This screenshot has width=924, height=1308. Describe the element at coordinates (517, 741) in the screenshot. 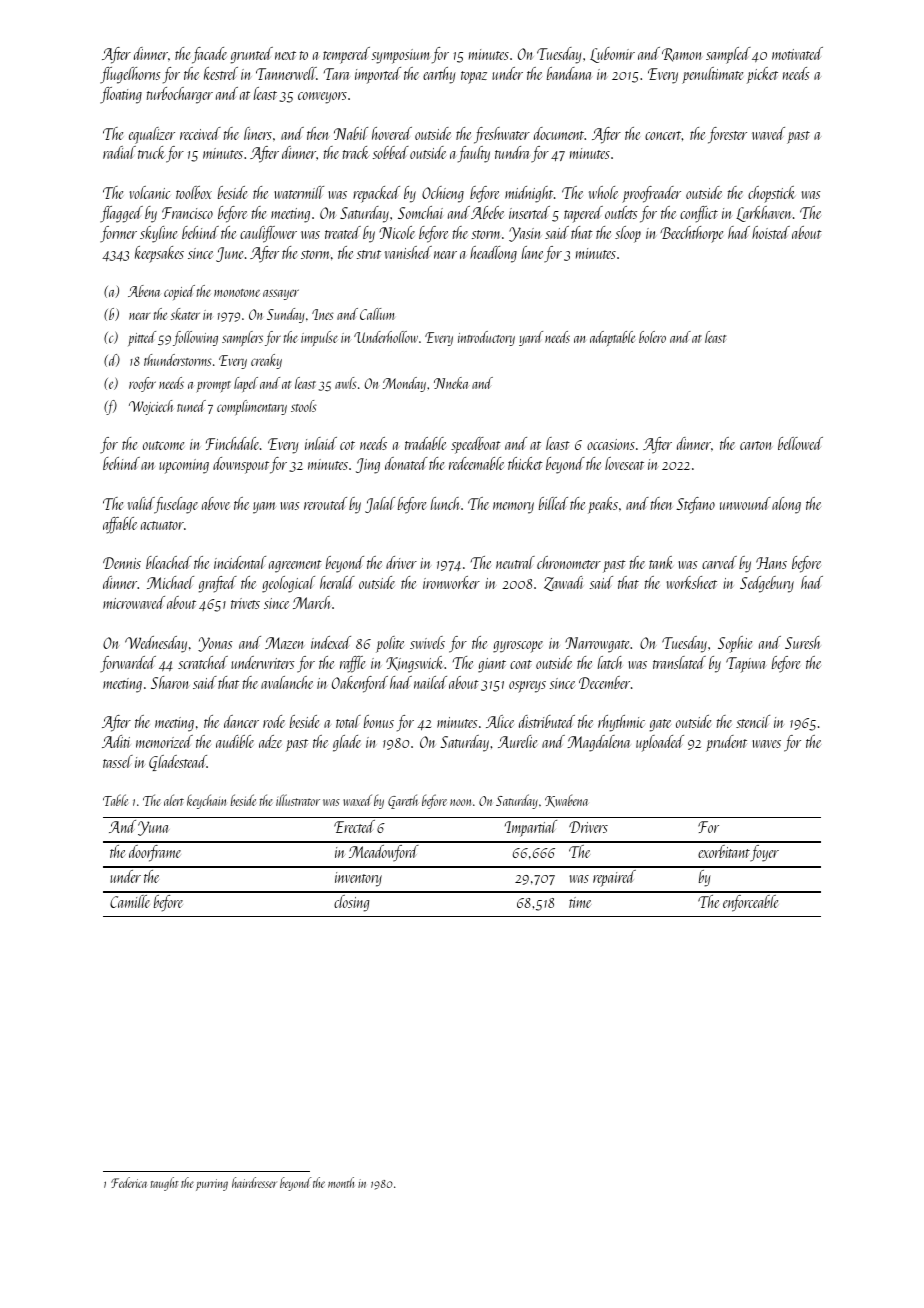

I see `Aurelie` at that location.
